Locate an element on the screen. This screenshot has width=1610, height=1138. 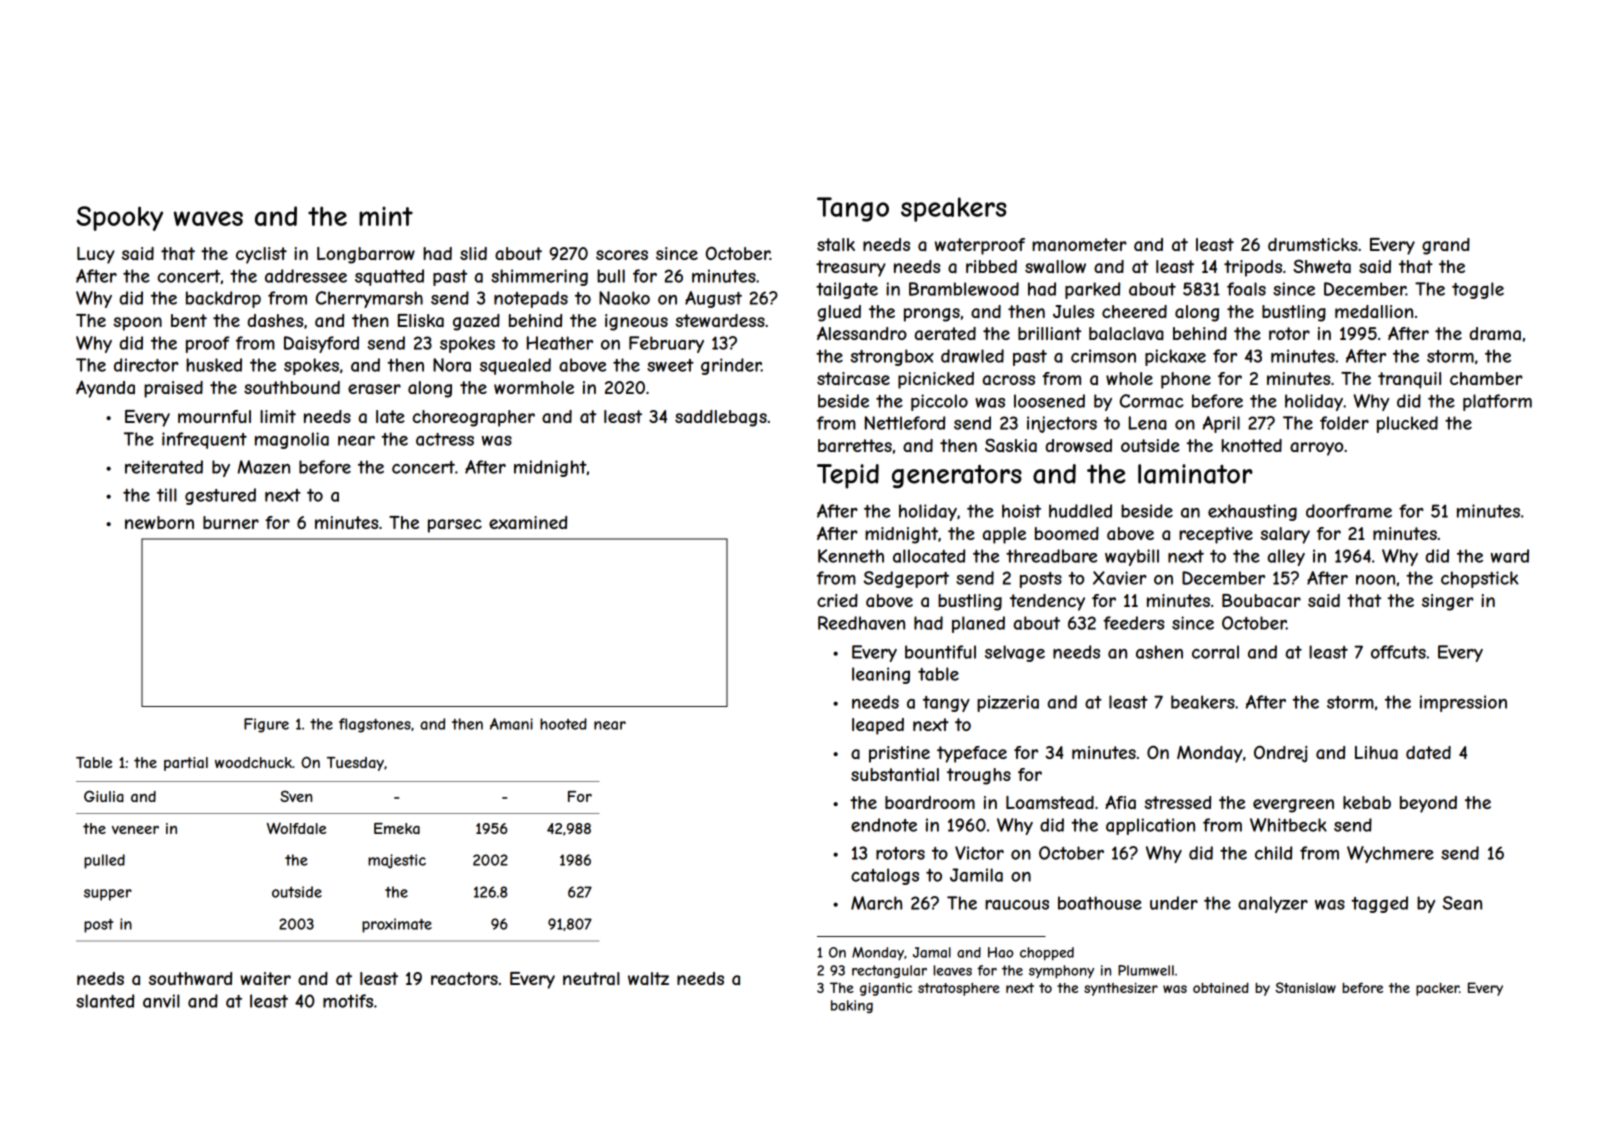
tripods is located at coordinates (1253, 268).
